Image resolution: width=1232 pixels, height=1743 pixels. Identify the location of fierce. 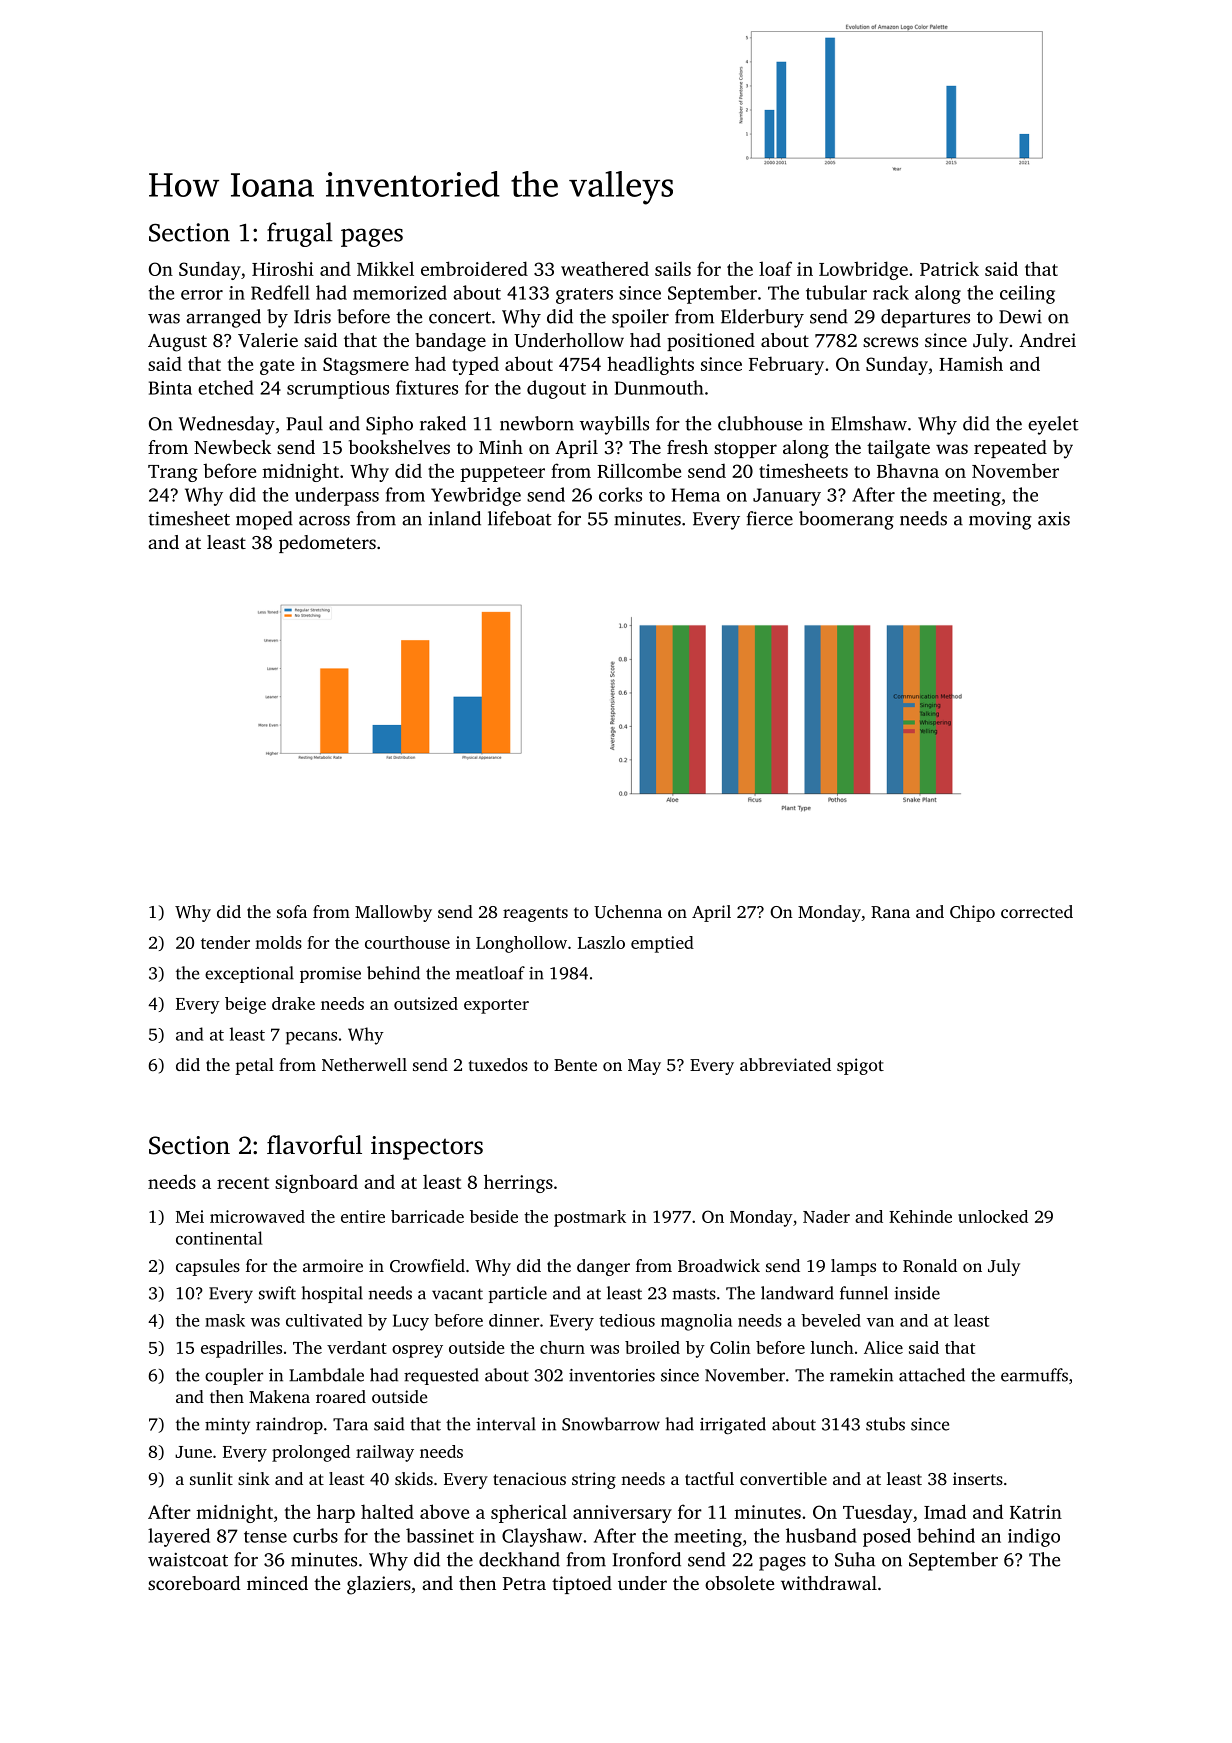
(770, 518).
